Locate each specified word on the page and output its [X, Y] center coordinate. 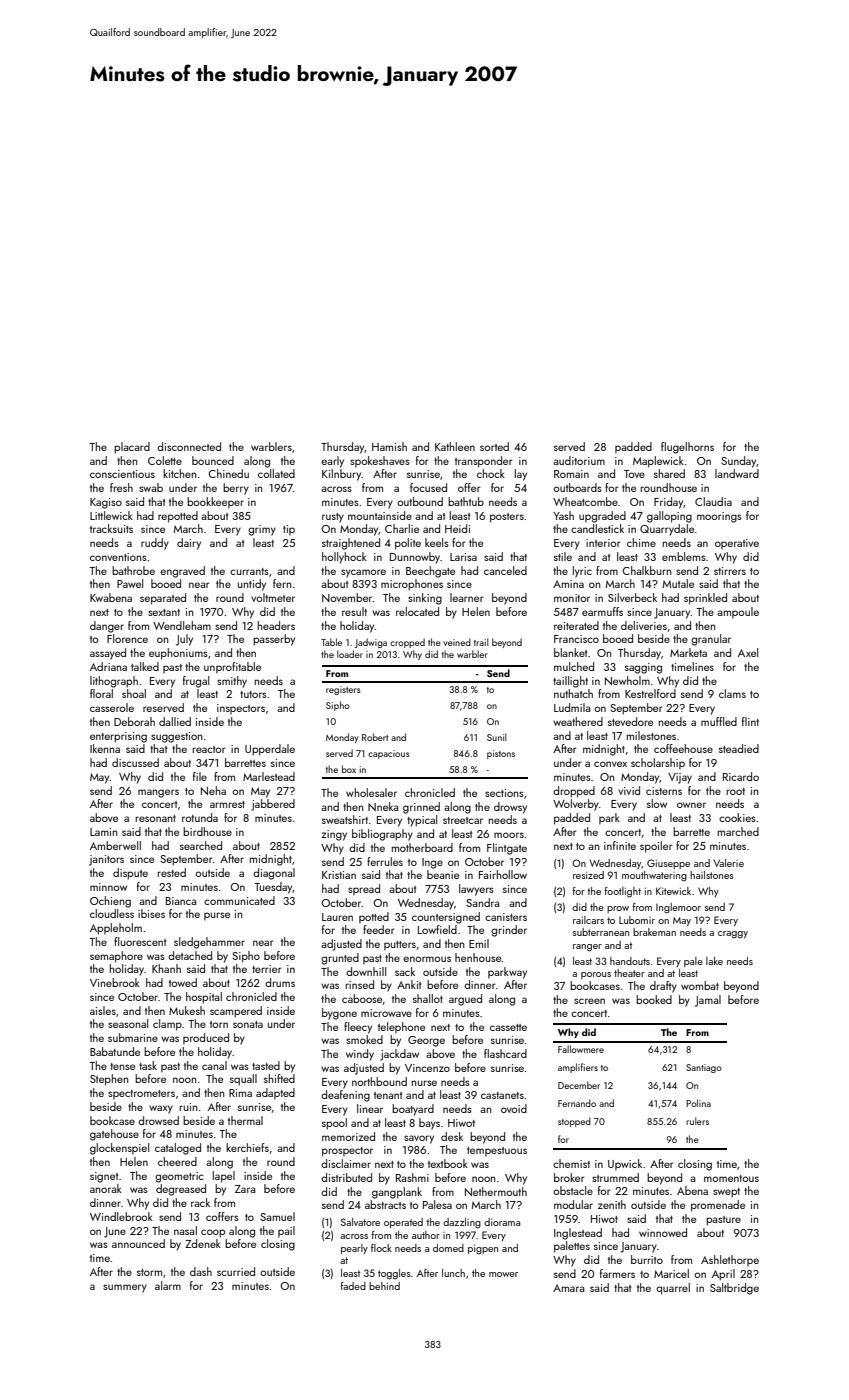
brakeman [654, 932]
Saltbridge [734, 1289]
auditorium [579, 460]
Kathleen [455, 446]
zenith [612, 1204]
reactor [209, 749]
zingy [334, 835]
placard [132, 448]
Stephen [109, 1080]
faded [353, 1286]
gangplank [397, 1193]
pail [286, 1231]
